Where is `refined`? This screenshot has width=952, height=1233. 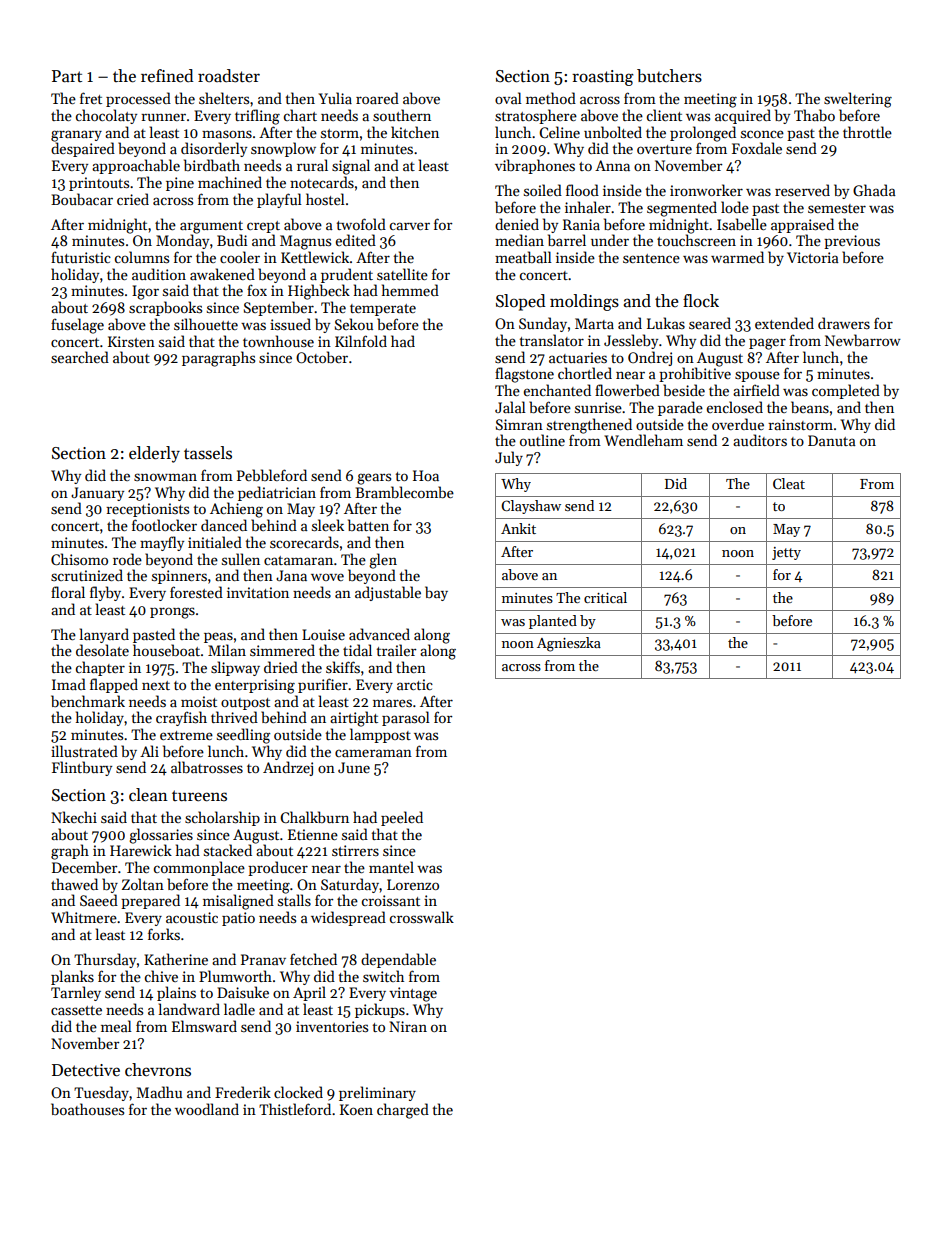 refined is located at coordinates (167, 76).
